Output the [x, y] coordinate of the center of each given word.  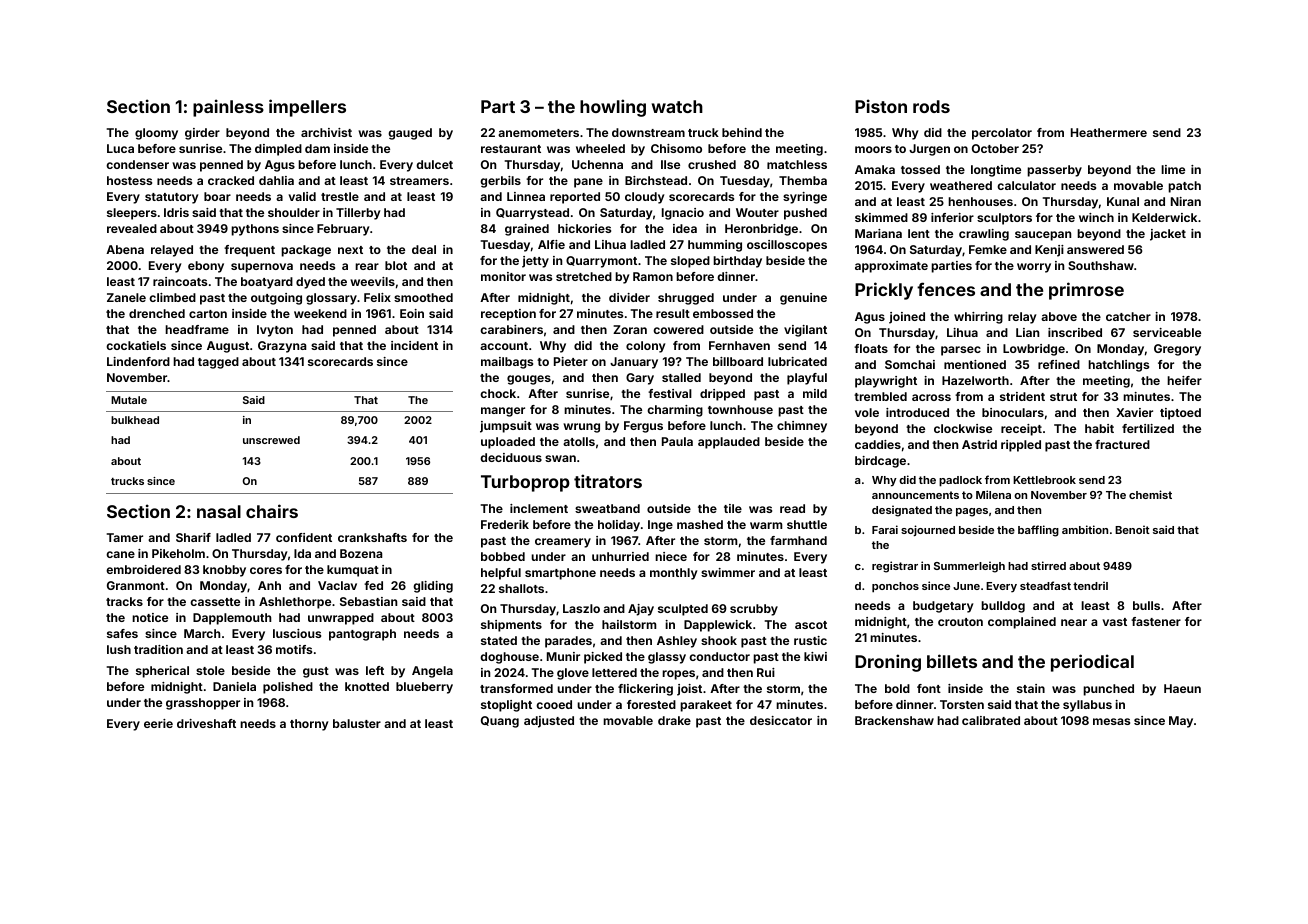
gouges [529, 380]
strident [1022, 396]
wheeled [600, 148]
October [995, 148]
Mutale [129, 400]
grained [527, 230]
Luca [120, 148]
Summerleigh [969, 567]
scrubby [754, 610]
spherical [162, 672]
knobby [224, 571]
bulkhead [135, 420]
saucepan [1043, 236]
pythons [255, 230]
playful [807, 379]
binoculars [1013, 412]
